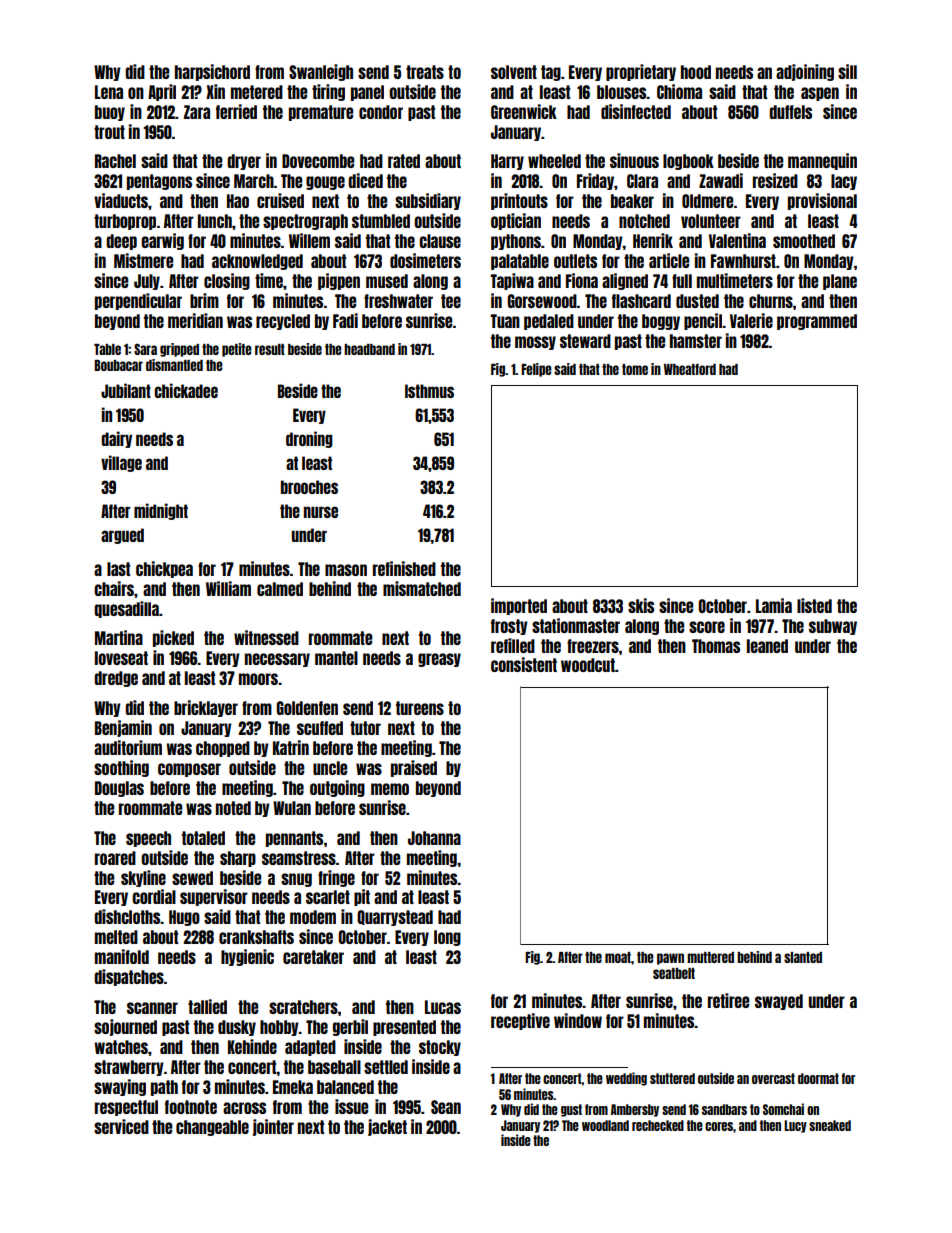  I want to click on jointer, so click(273, 1127).
